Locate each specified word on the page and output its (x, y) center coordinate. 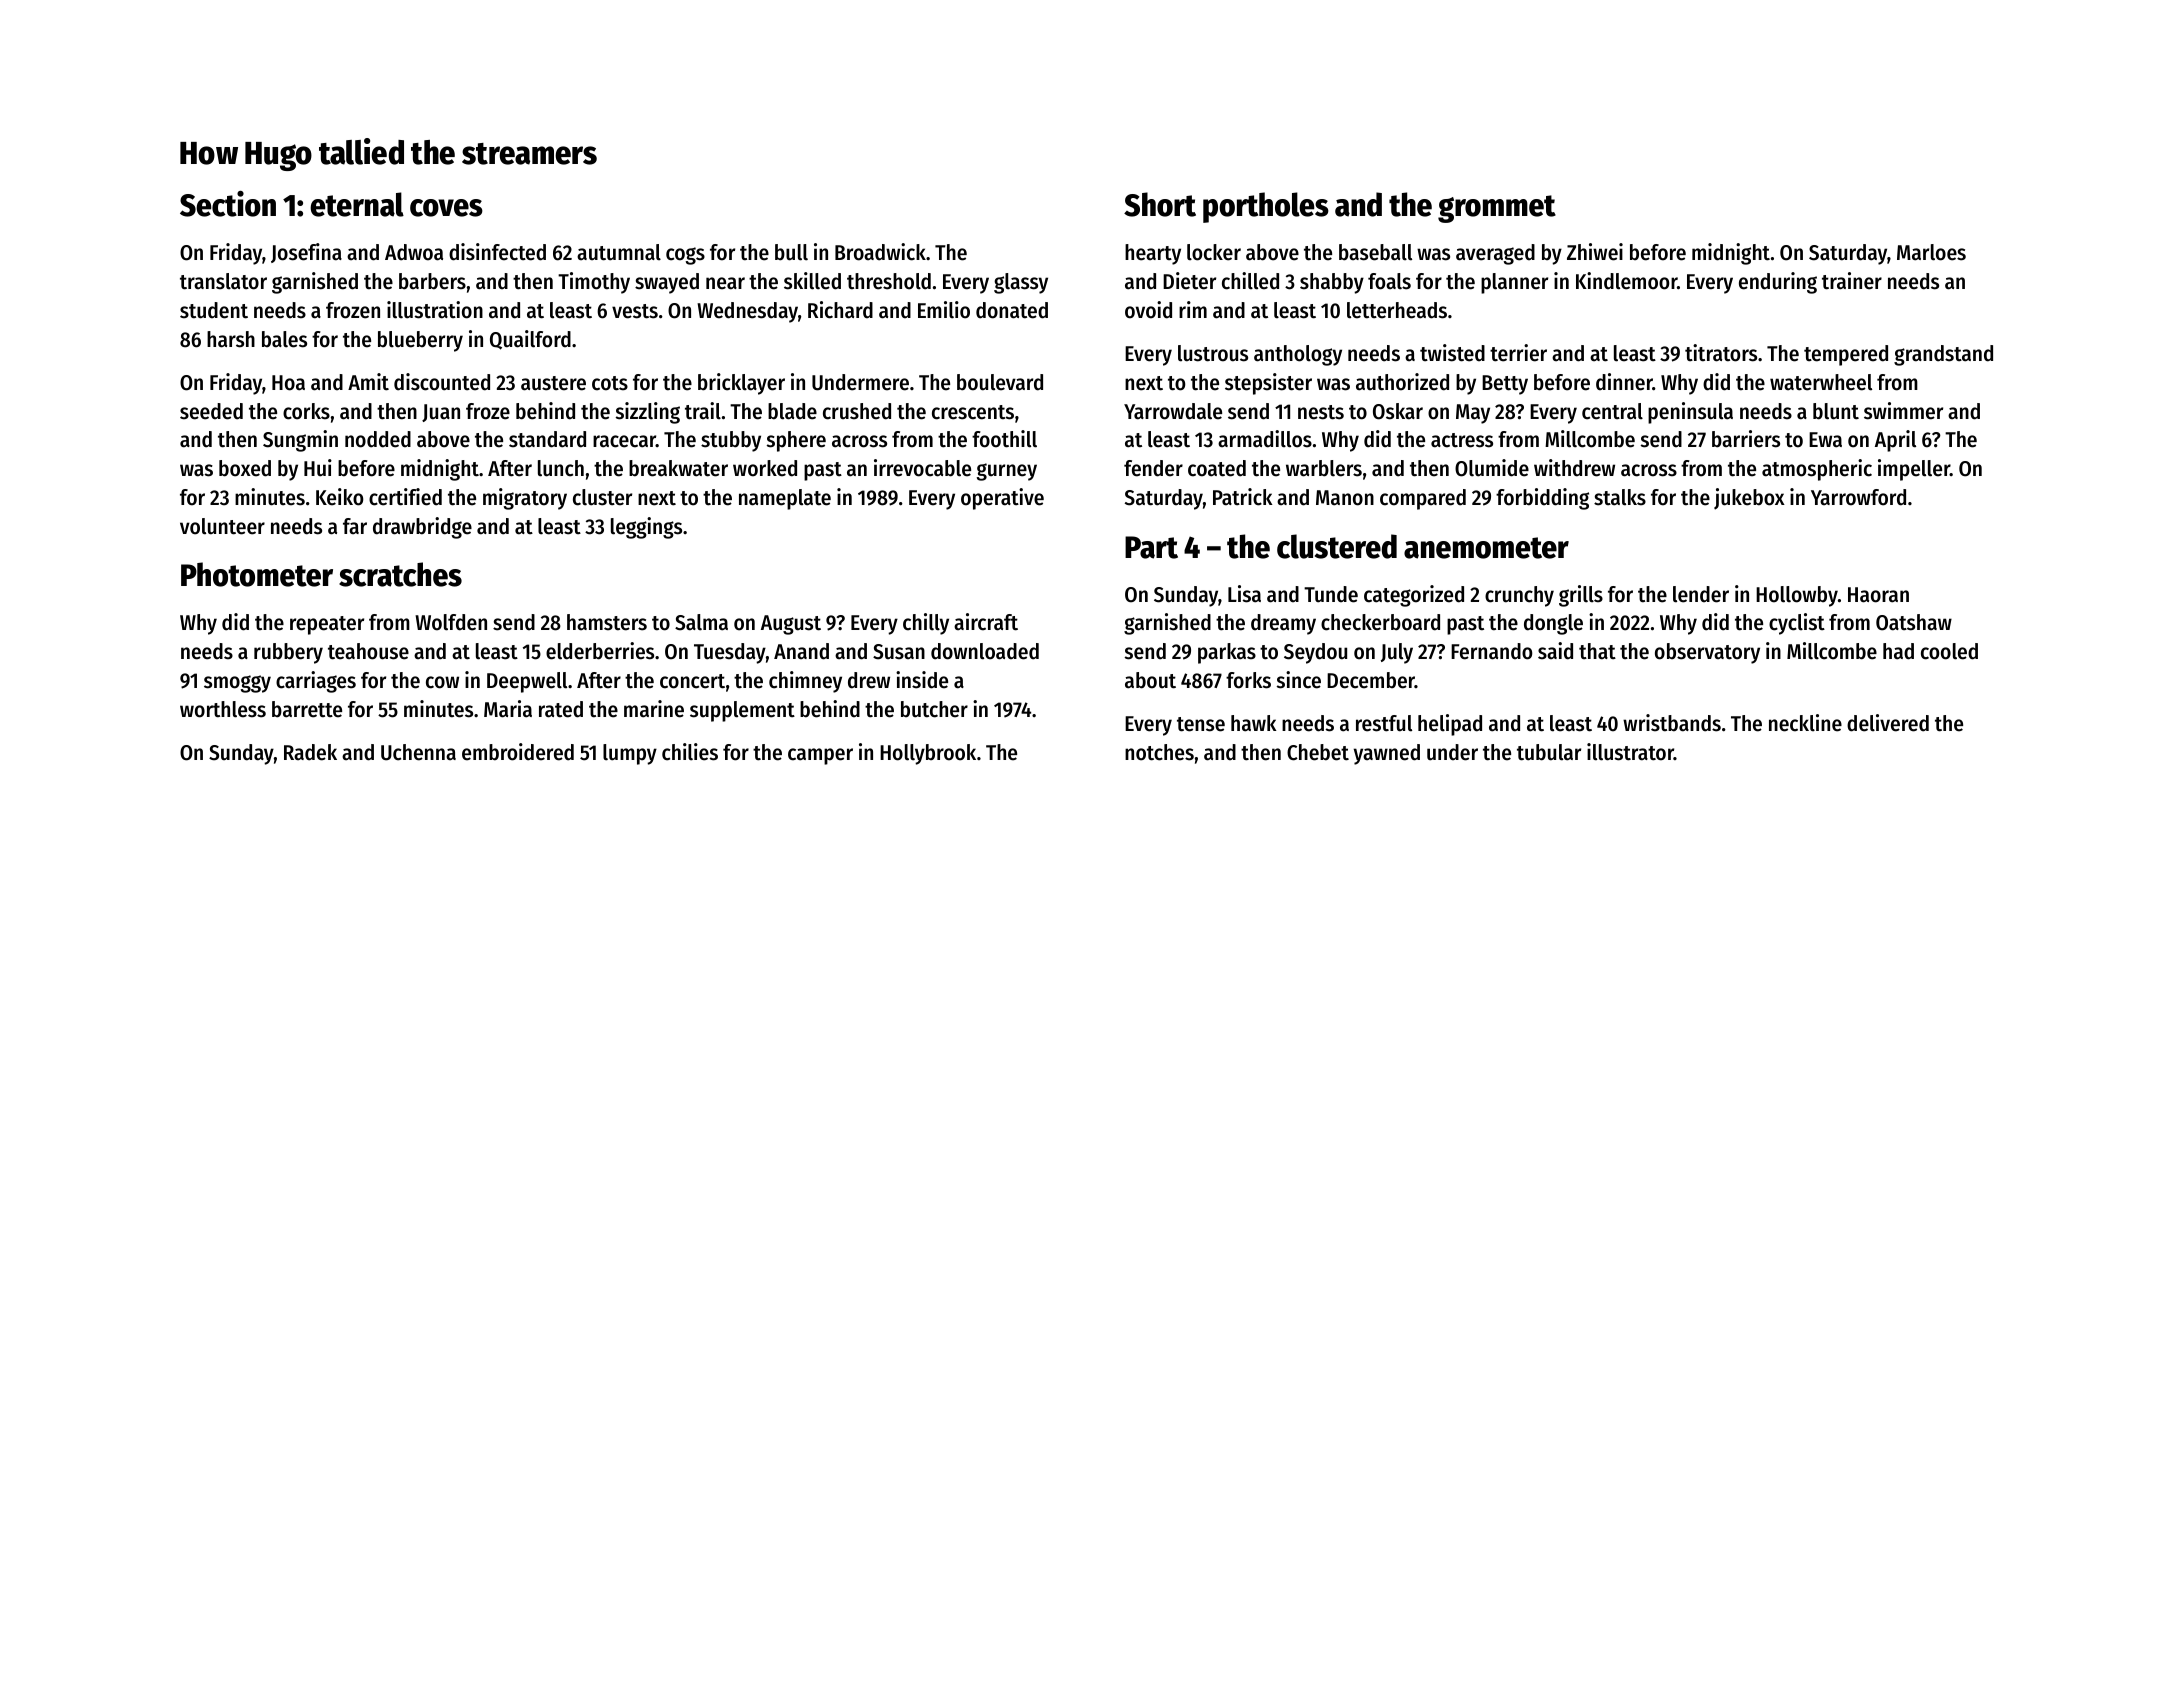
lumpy (630, 754)
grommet (1497, 209)
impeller (1914, 470)
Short (1160, 204)
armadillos (1265, 439)
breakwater (678, 468)
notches (1159, 752)
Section (228, 204)
